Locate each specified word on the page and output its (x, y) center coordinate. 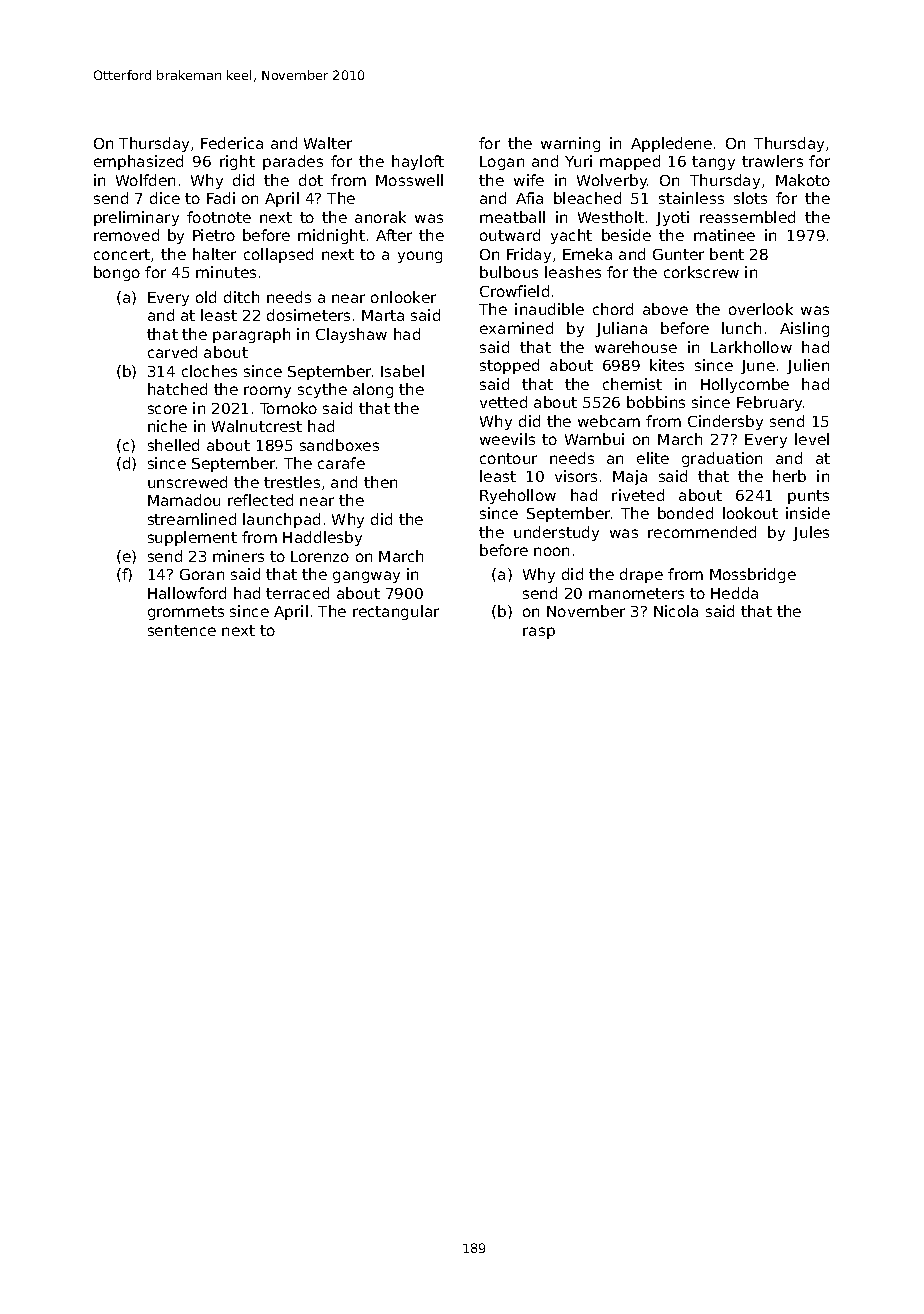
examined (516, 328)
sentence (182, 630)
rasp (539, 633)
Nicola (676, 611)
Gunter (678, 254)
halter (214, 254)
